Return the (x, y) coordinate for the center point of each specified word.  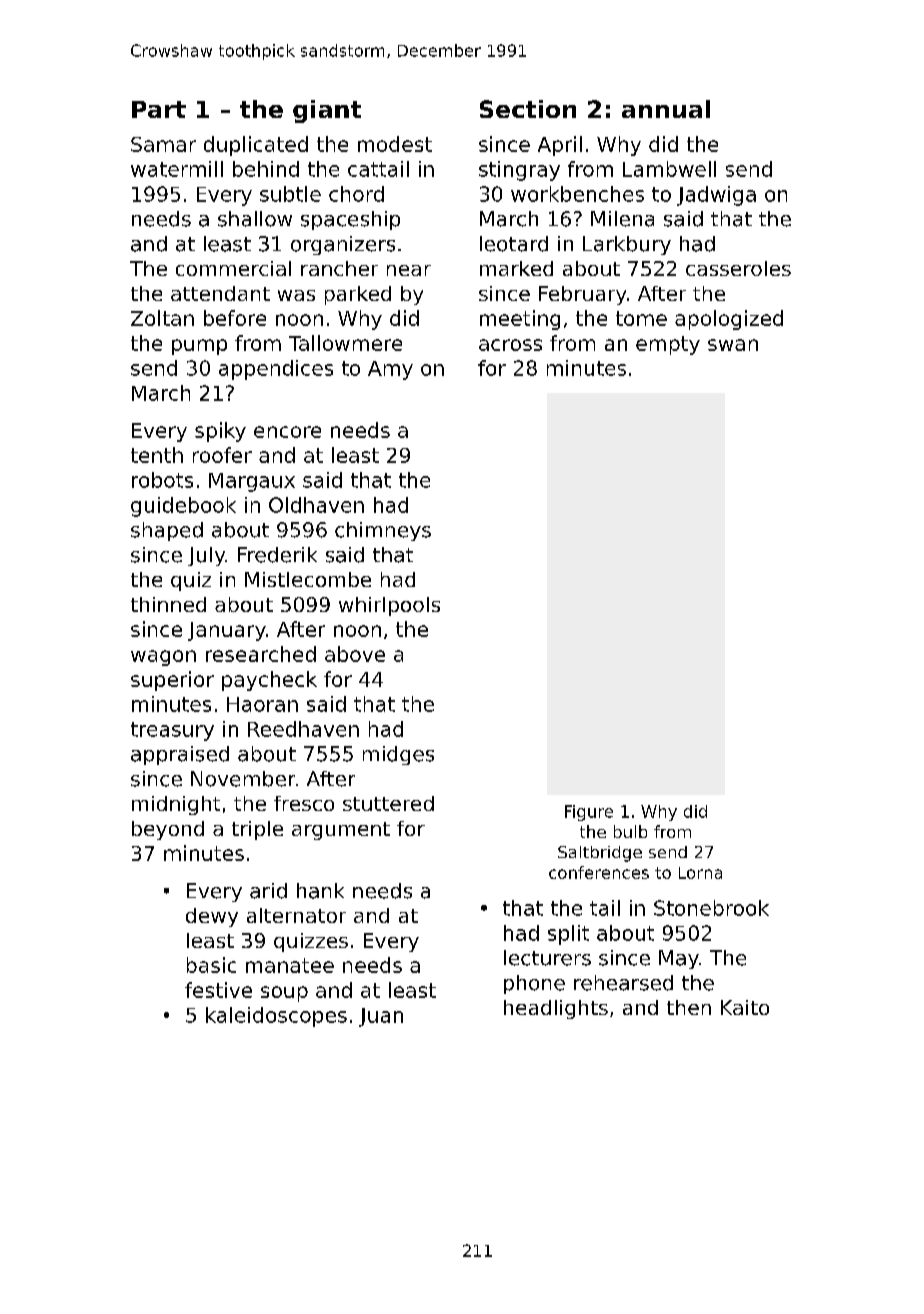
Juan (381, 1017)
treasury (172, 731)
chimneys (383, 531)
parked (358, 295)
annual (666, 109)
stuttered (388, 803)
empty (668, 345)
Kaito (745, 1007)
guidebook (183, 507)
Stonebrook (711, 908)
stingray (519, 171)
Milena (622, 219)
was (296, 295)
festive (218, 990)
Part (159, 109)
